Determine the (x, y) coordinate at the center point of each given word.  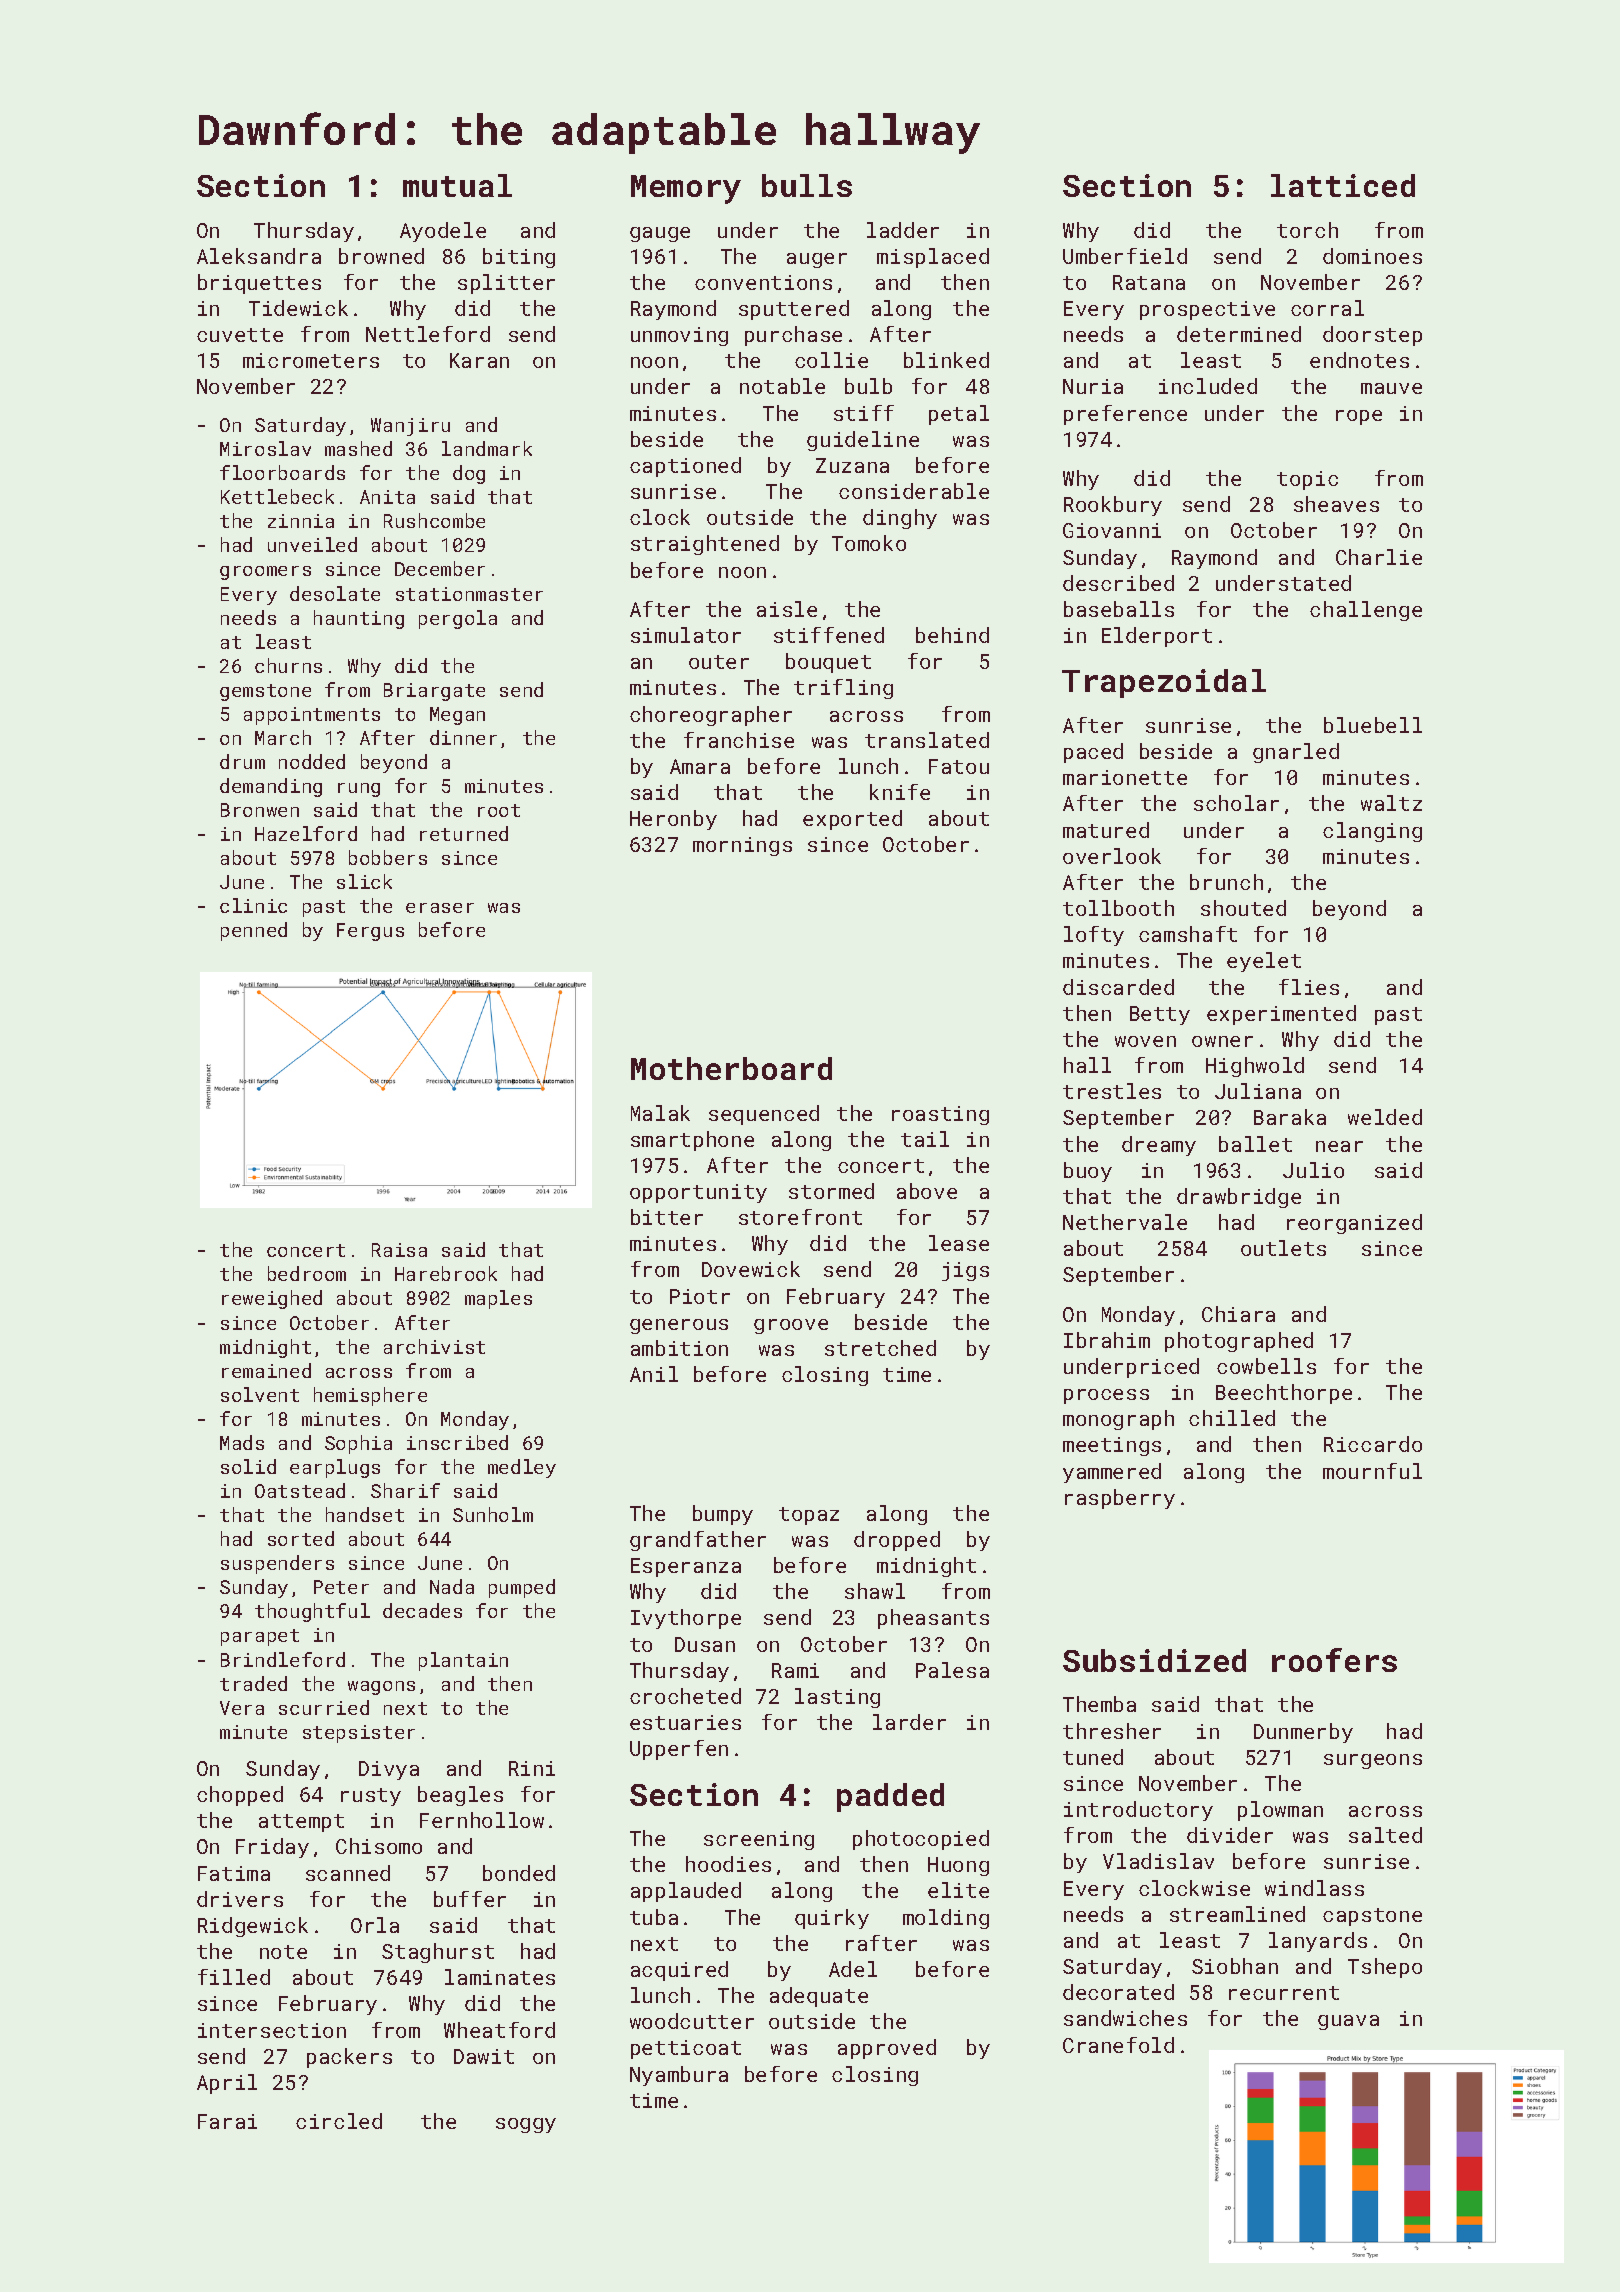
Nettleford (428, 334)
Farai (227, 2121)
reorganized (1354, 1224)
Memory (686, 189)
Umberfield (1125, 256)
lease (959, 1243)
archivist (434, 1346)
